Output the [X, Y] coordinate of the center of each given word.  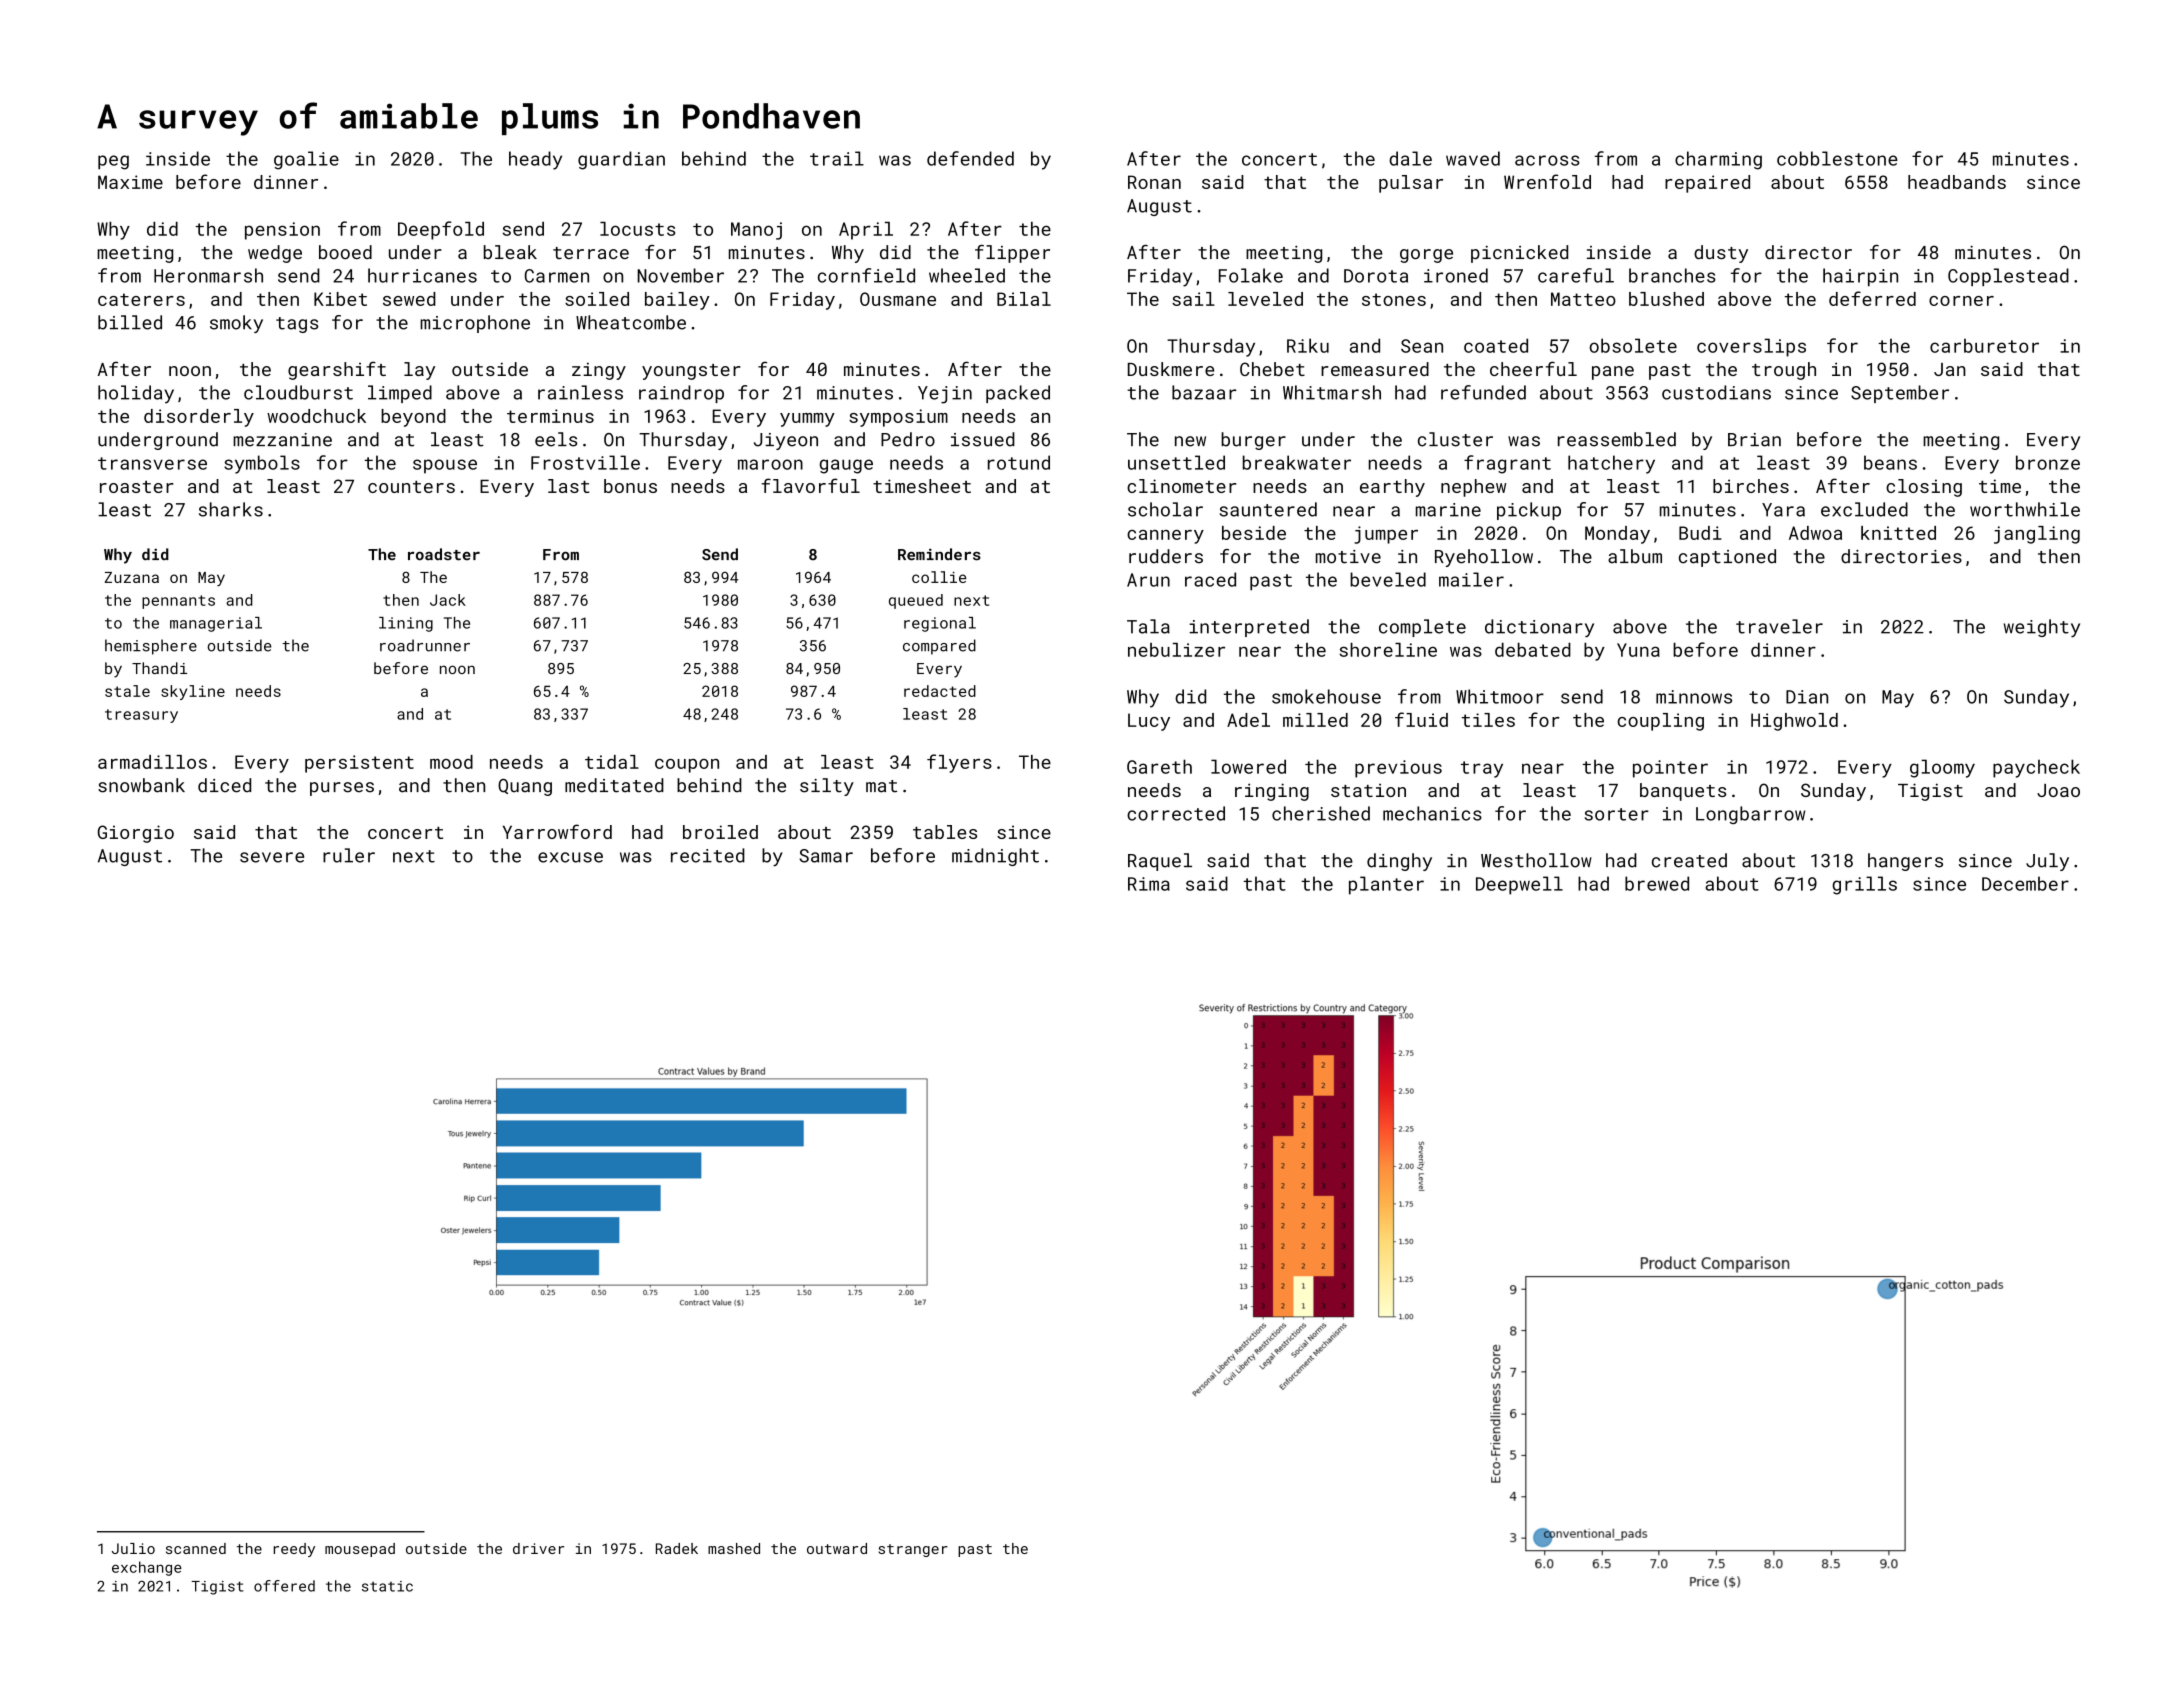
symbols [262, 464]
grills [1864, 885]
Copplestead [2008, 277]
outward [837, 1548]
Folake [1251, 275]
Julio [133, 1548]
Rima [1149, 884]
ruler [349, 855]
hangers [1905, 862]
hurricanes [422, 275]
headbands [1957, 182]
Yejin [945, 395]
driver [538, 1548]
